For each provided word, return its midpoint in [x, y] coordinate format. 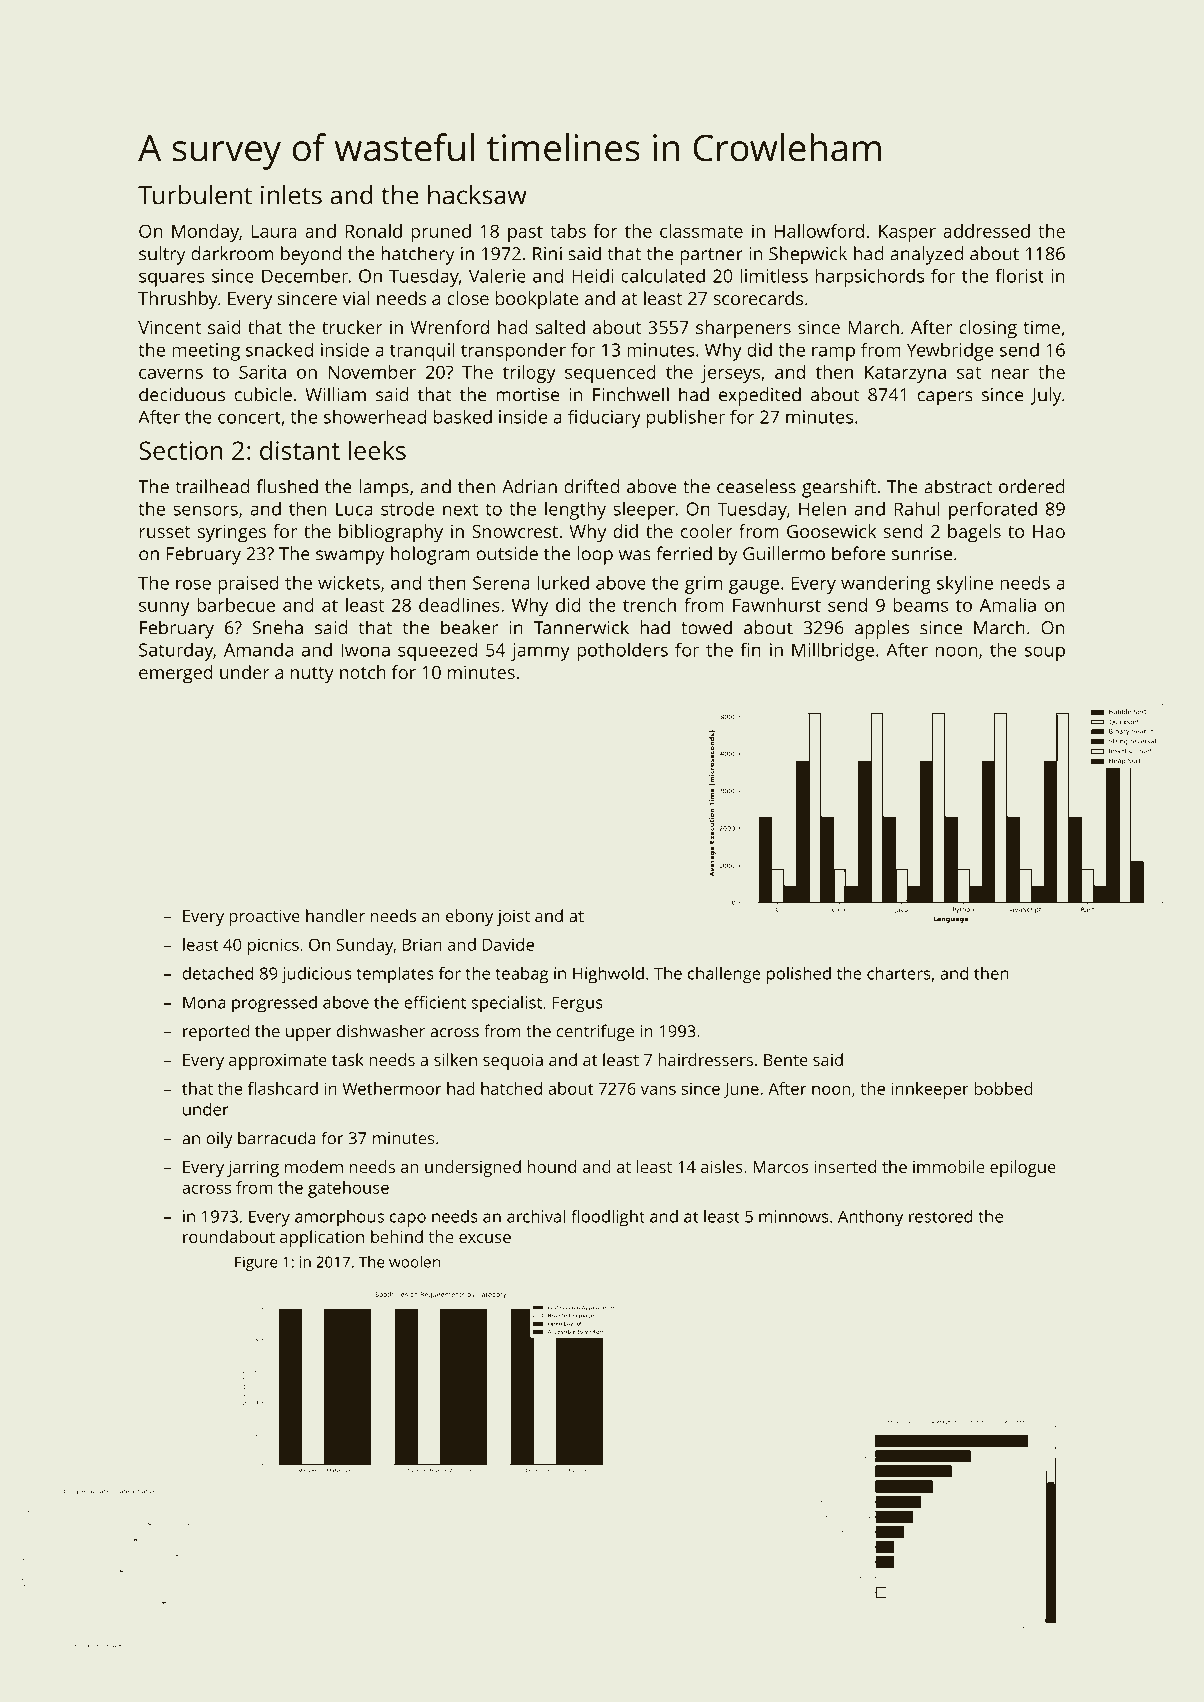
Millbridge [833, 651]
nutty [312, 675]
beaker [469, 627]
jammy [540, 652]
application [322, 1238]
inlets [291, 195]
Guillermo [784, 553]
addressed [986, 231]
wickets [349, 582]
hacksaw [477, 195]
